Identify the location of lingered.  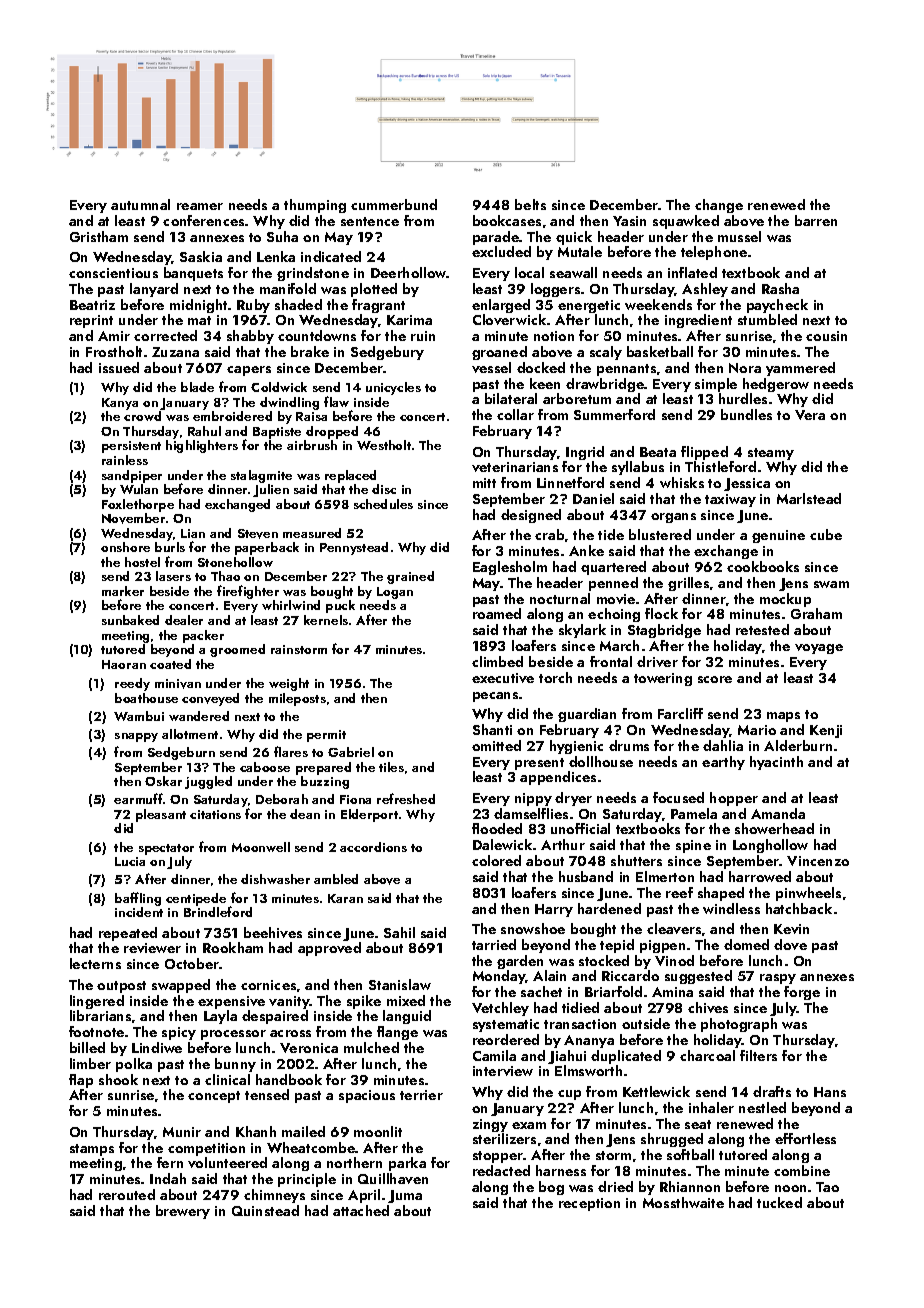
(97, 1002).
